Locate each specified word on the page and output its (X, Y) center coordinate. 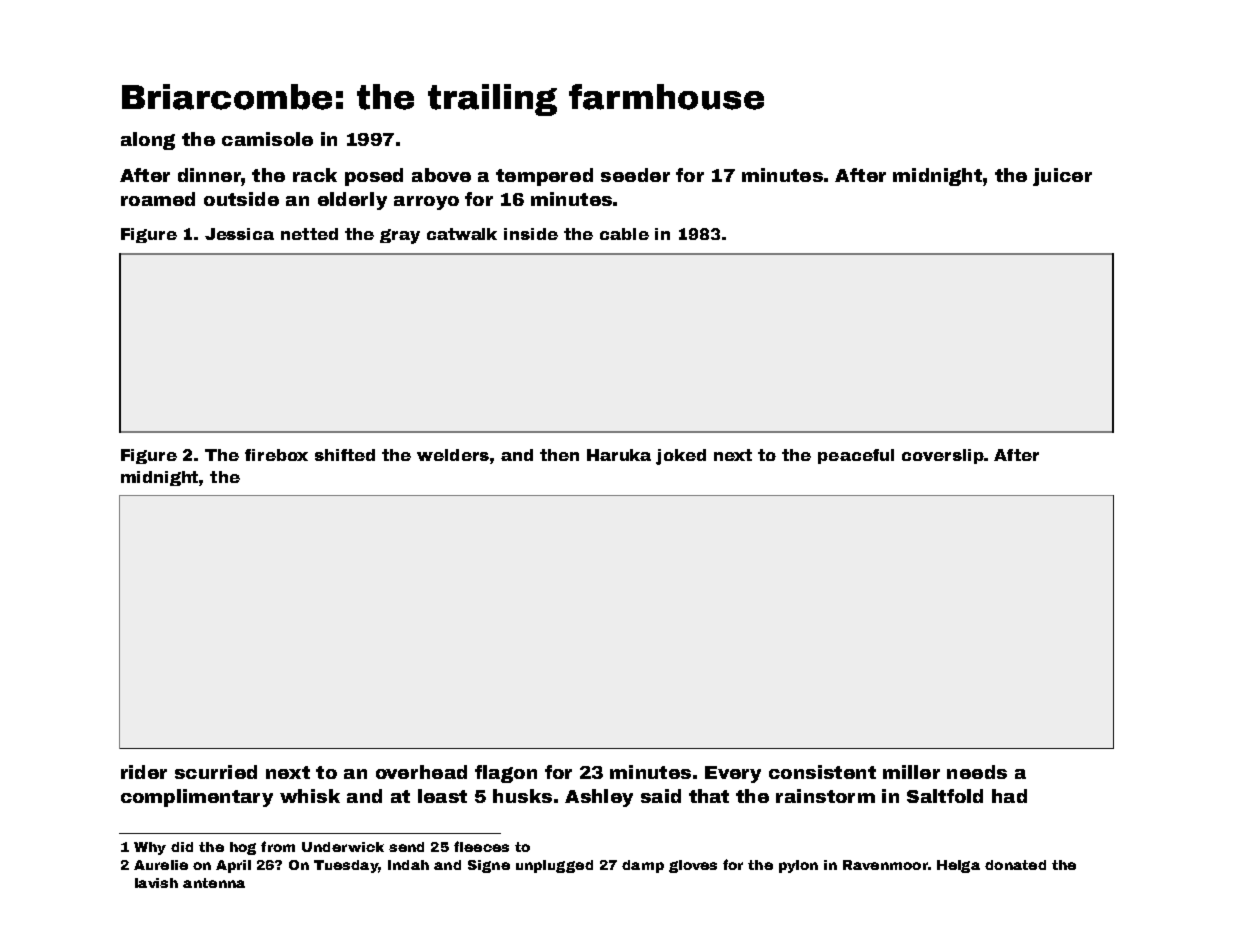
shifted (345, 455)
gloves (693, 866)
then (559, 455)
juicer (1062, 177)
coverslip (943, 456)
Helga (958, 866)
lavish (156, 883)
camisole (267, 139)
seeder (635, 175)
